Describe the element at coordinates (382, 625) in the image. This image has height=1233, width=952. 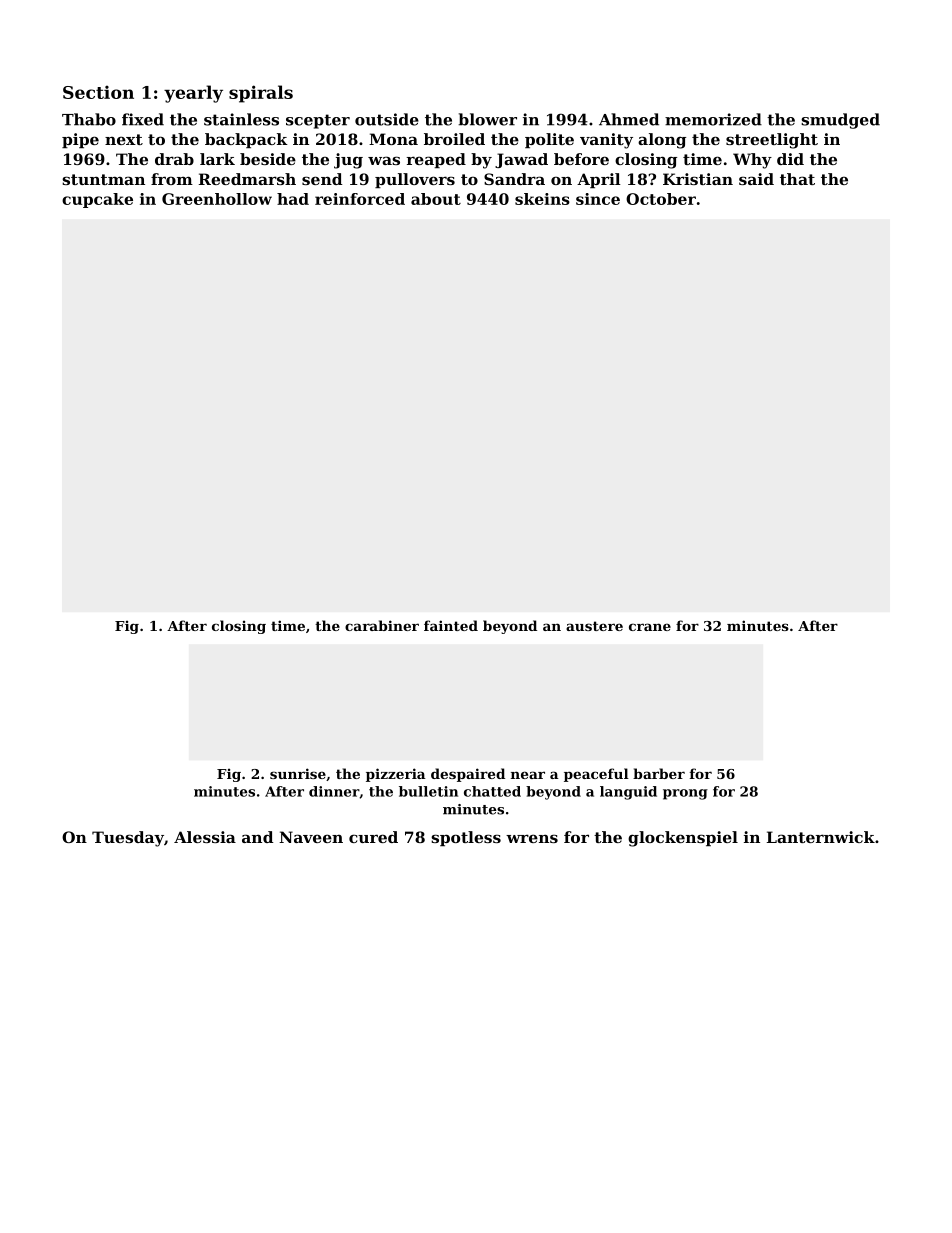
I see `carabiner` at that location.
